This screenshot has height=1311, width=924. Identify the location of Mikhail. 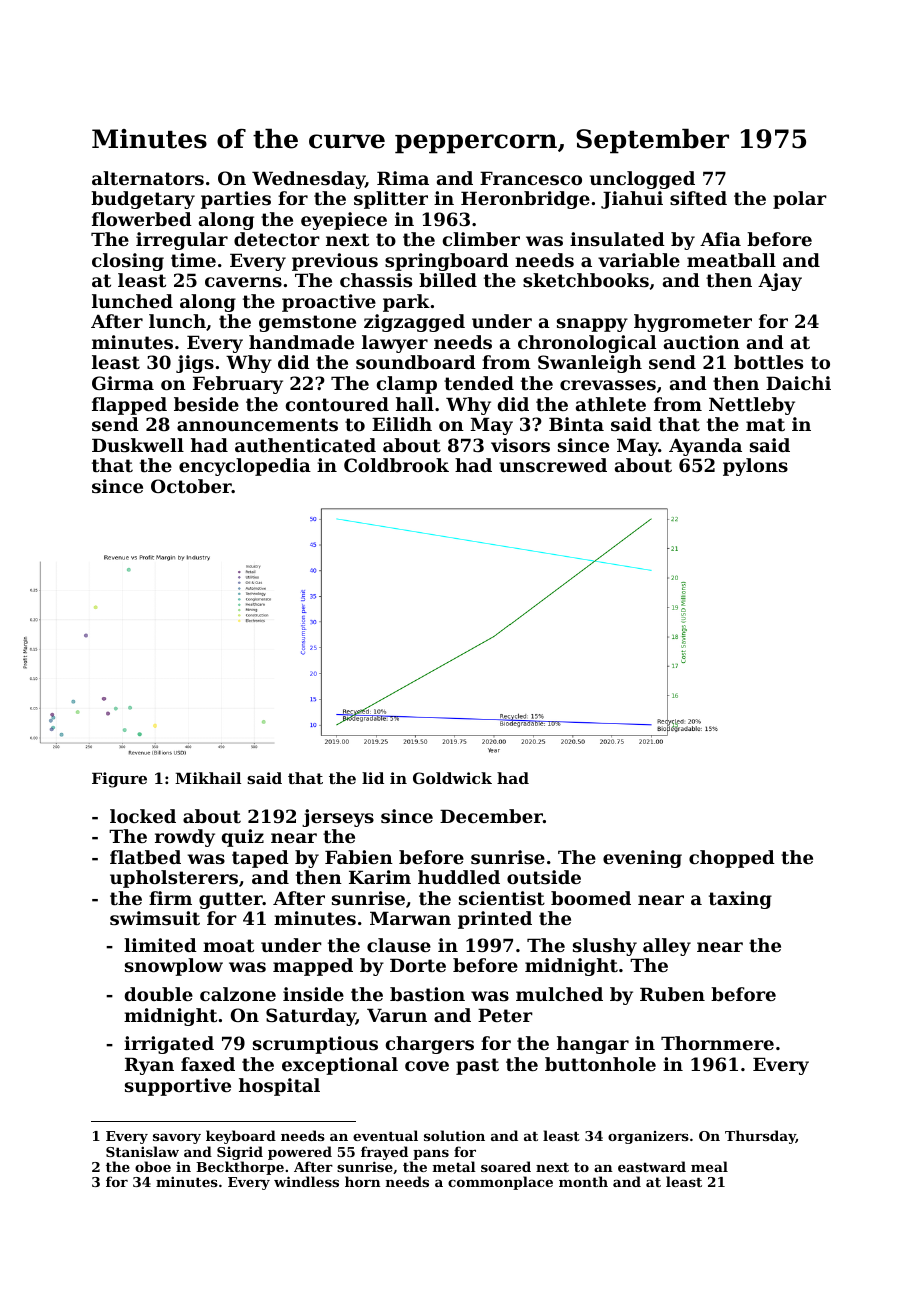
(208, 778).
